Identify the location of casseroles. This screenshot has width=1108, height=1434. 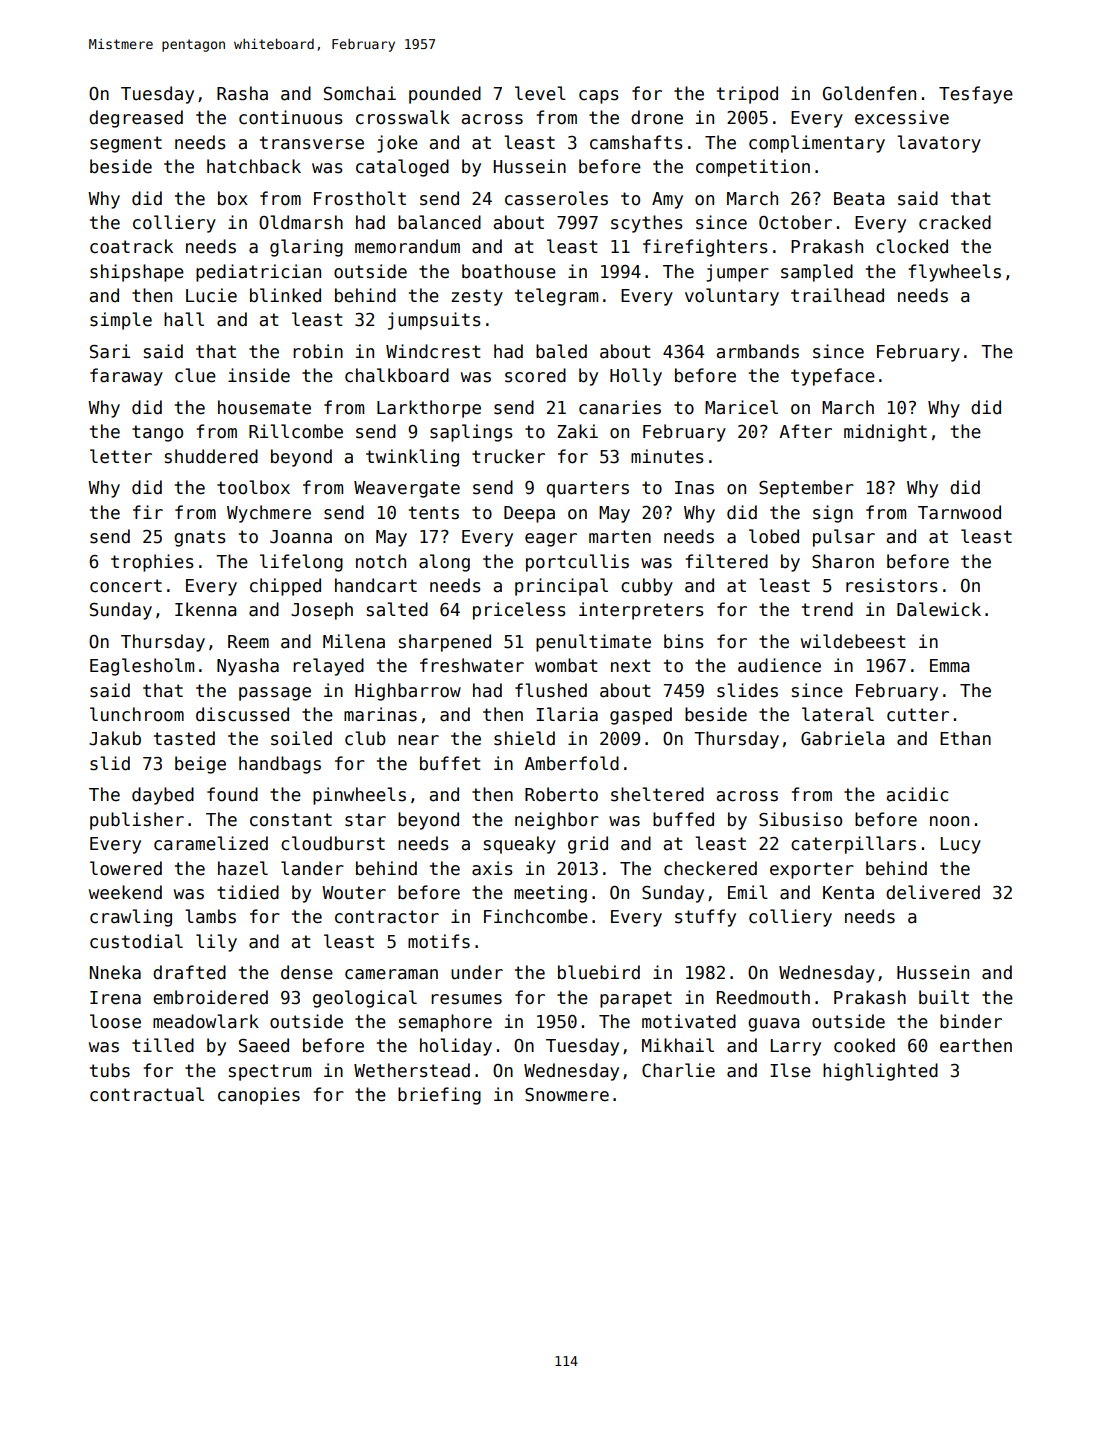
(556, 198).
